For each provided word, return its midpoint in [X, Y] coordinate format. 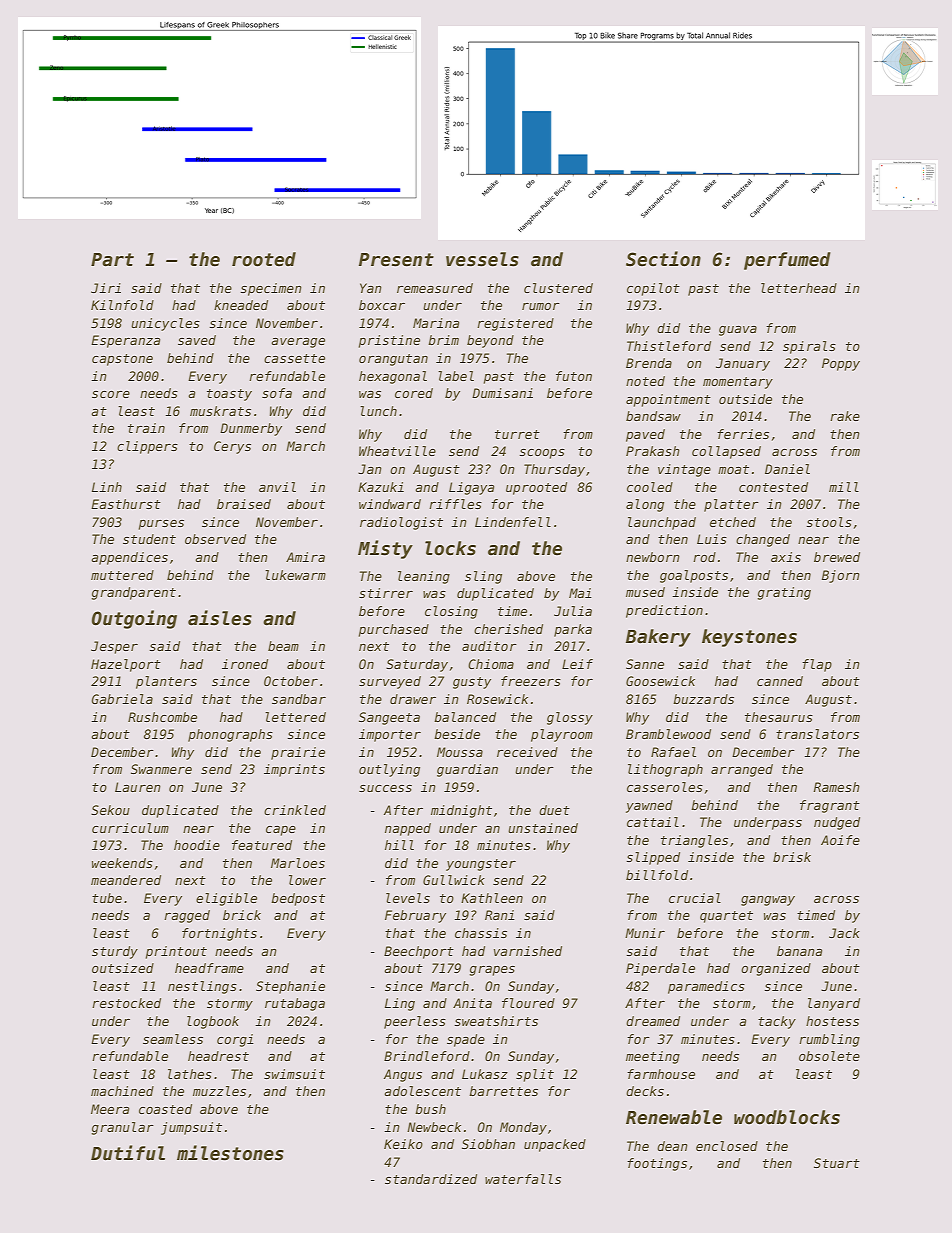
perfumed [787, 261]
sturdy [115, 952]
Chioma [491, 664]
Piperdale [660, 969]
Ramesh [836, 787]
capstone [122, 360]
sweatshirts [496, 1021]
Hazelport [126, 665]
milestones [230, 1153]
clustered [558, 288]
